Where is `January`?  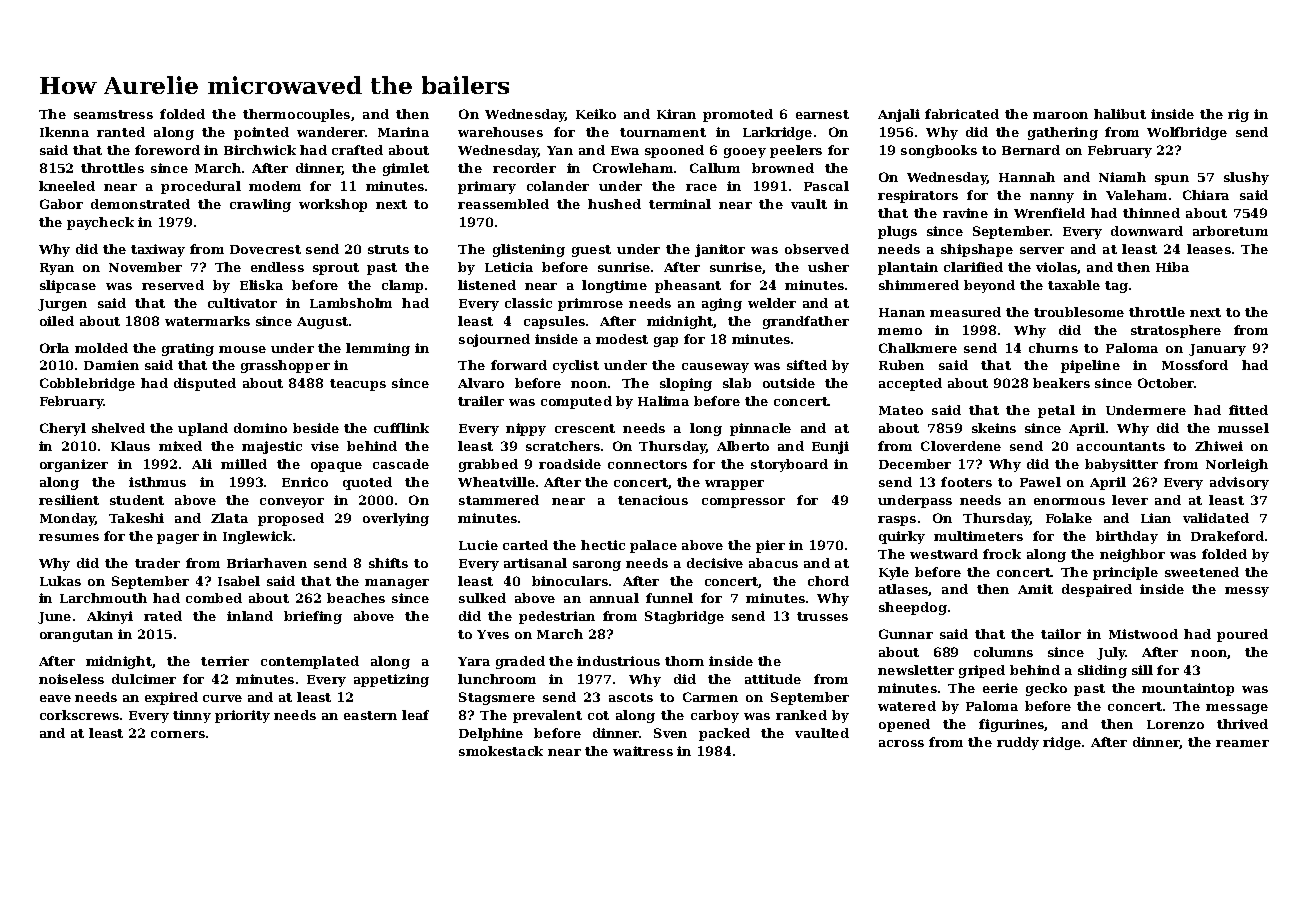 January is located at coordinates (1217, 350).
